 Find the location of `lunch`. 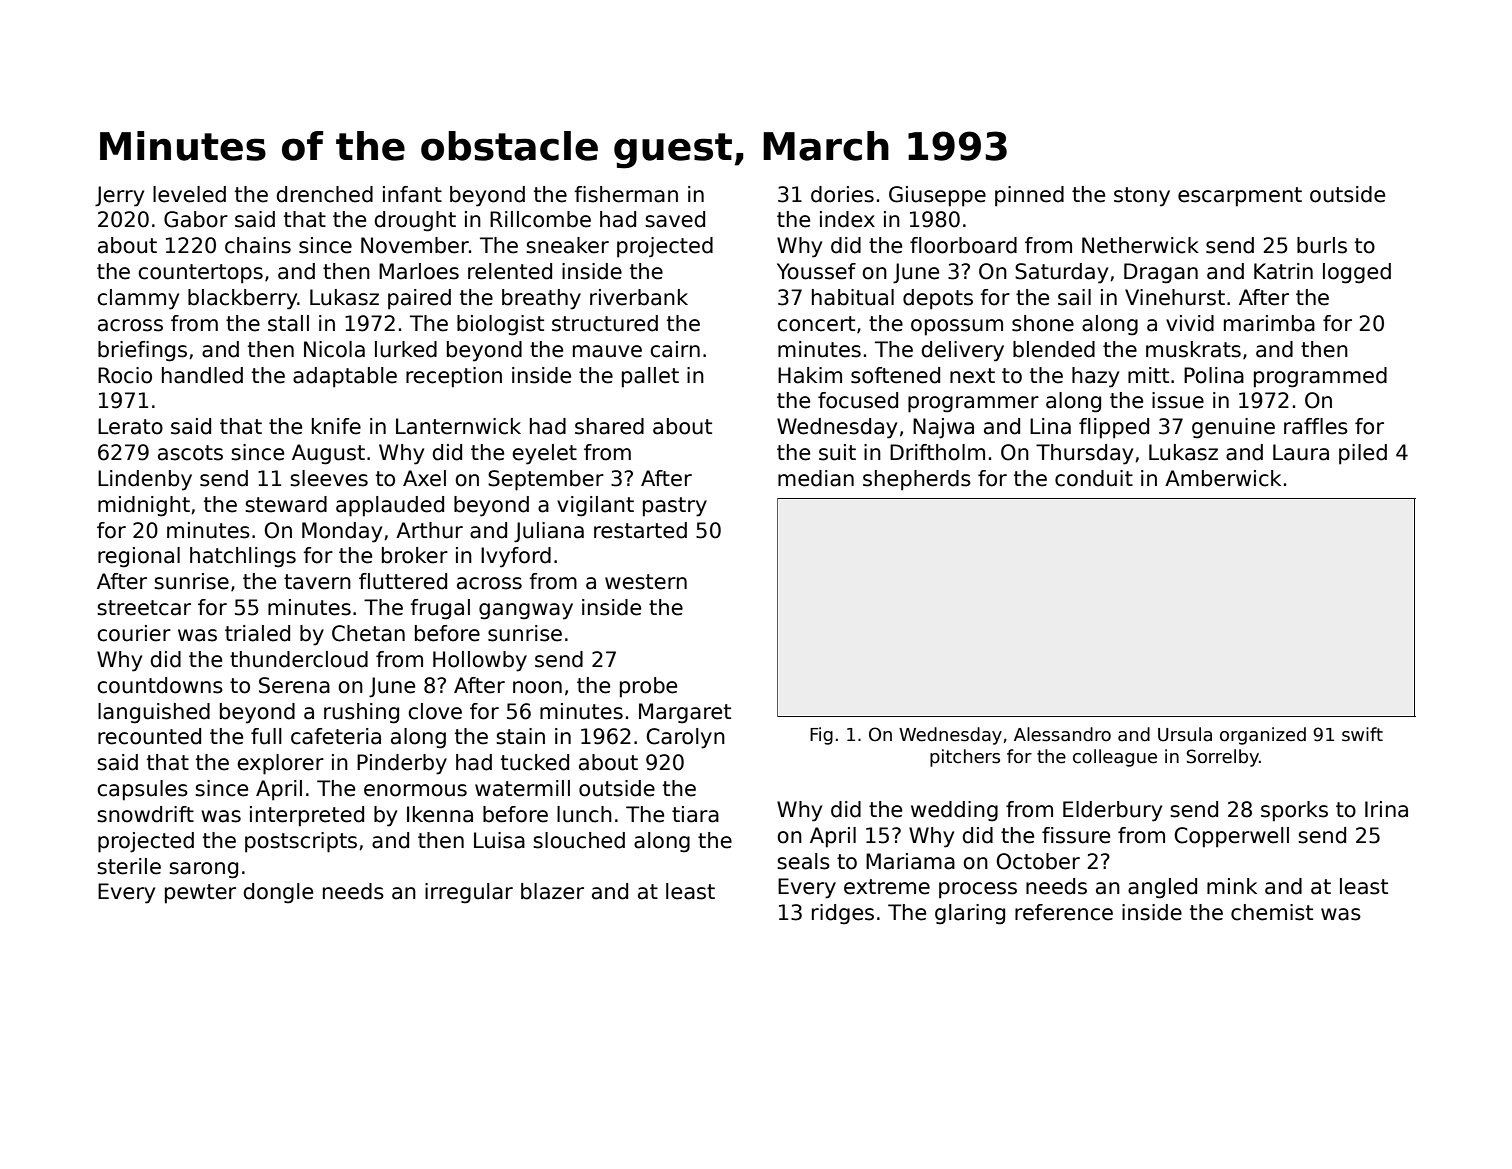

lunch is located at coordinates (584, 814).
